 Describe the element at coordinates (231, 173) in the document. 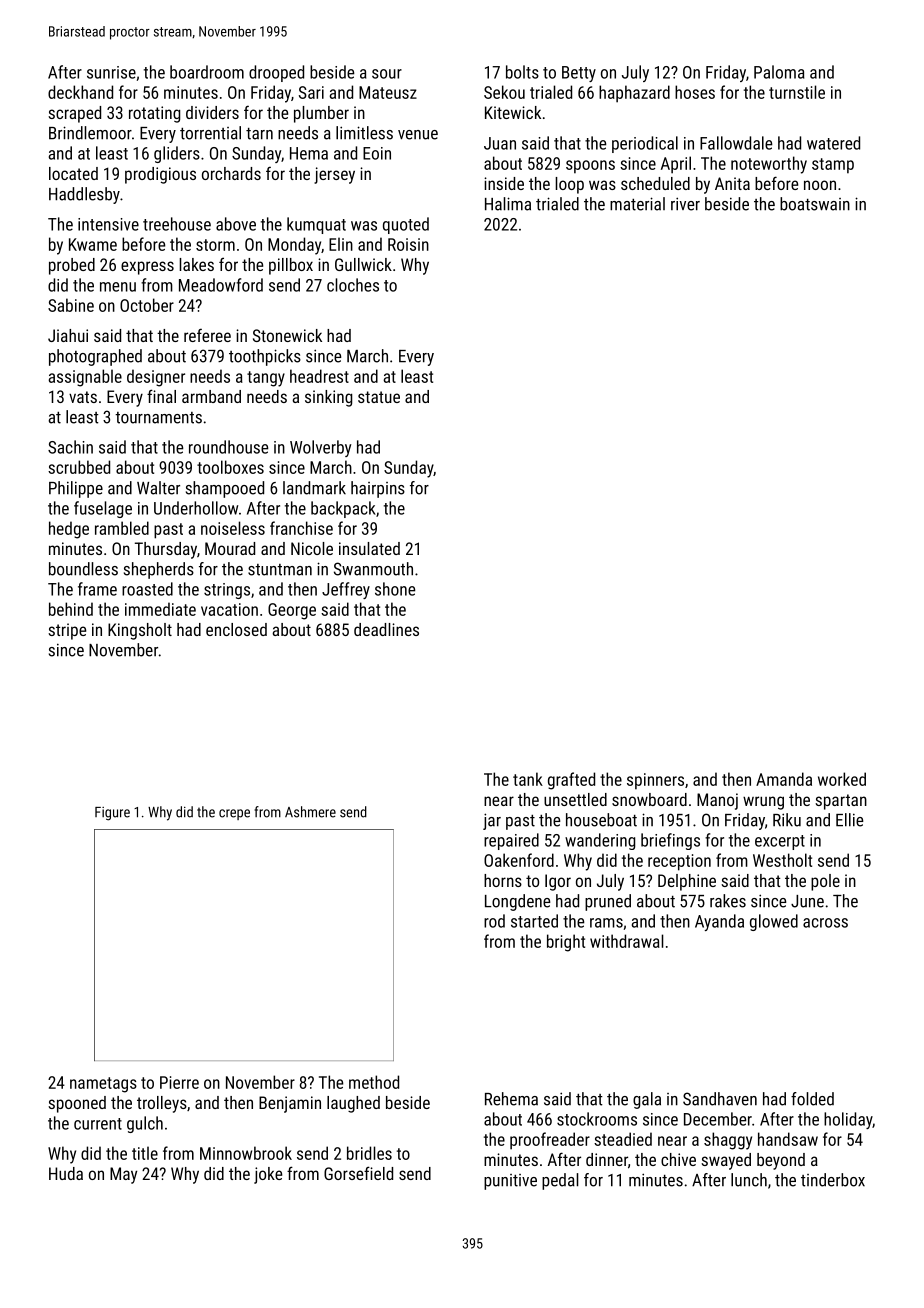

I see `orchards` at that location.
